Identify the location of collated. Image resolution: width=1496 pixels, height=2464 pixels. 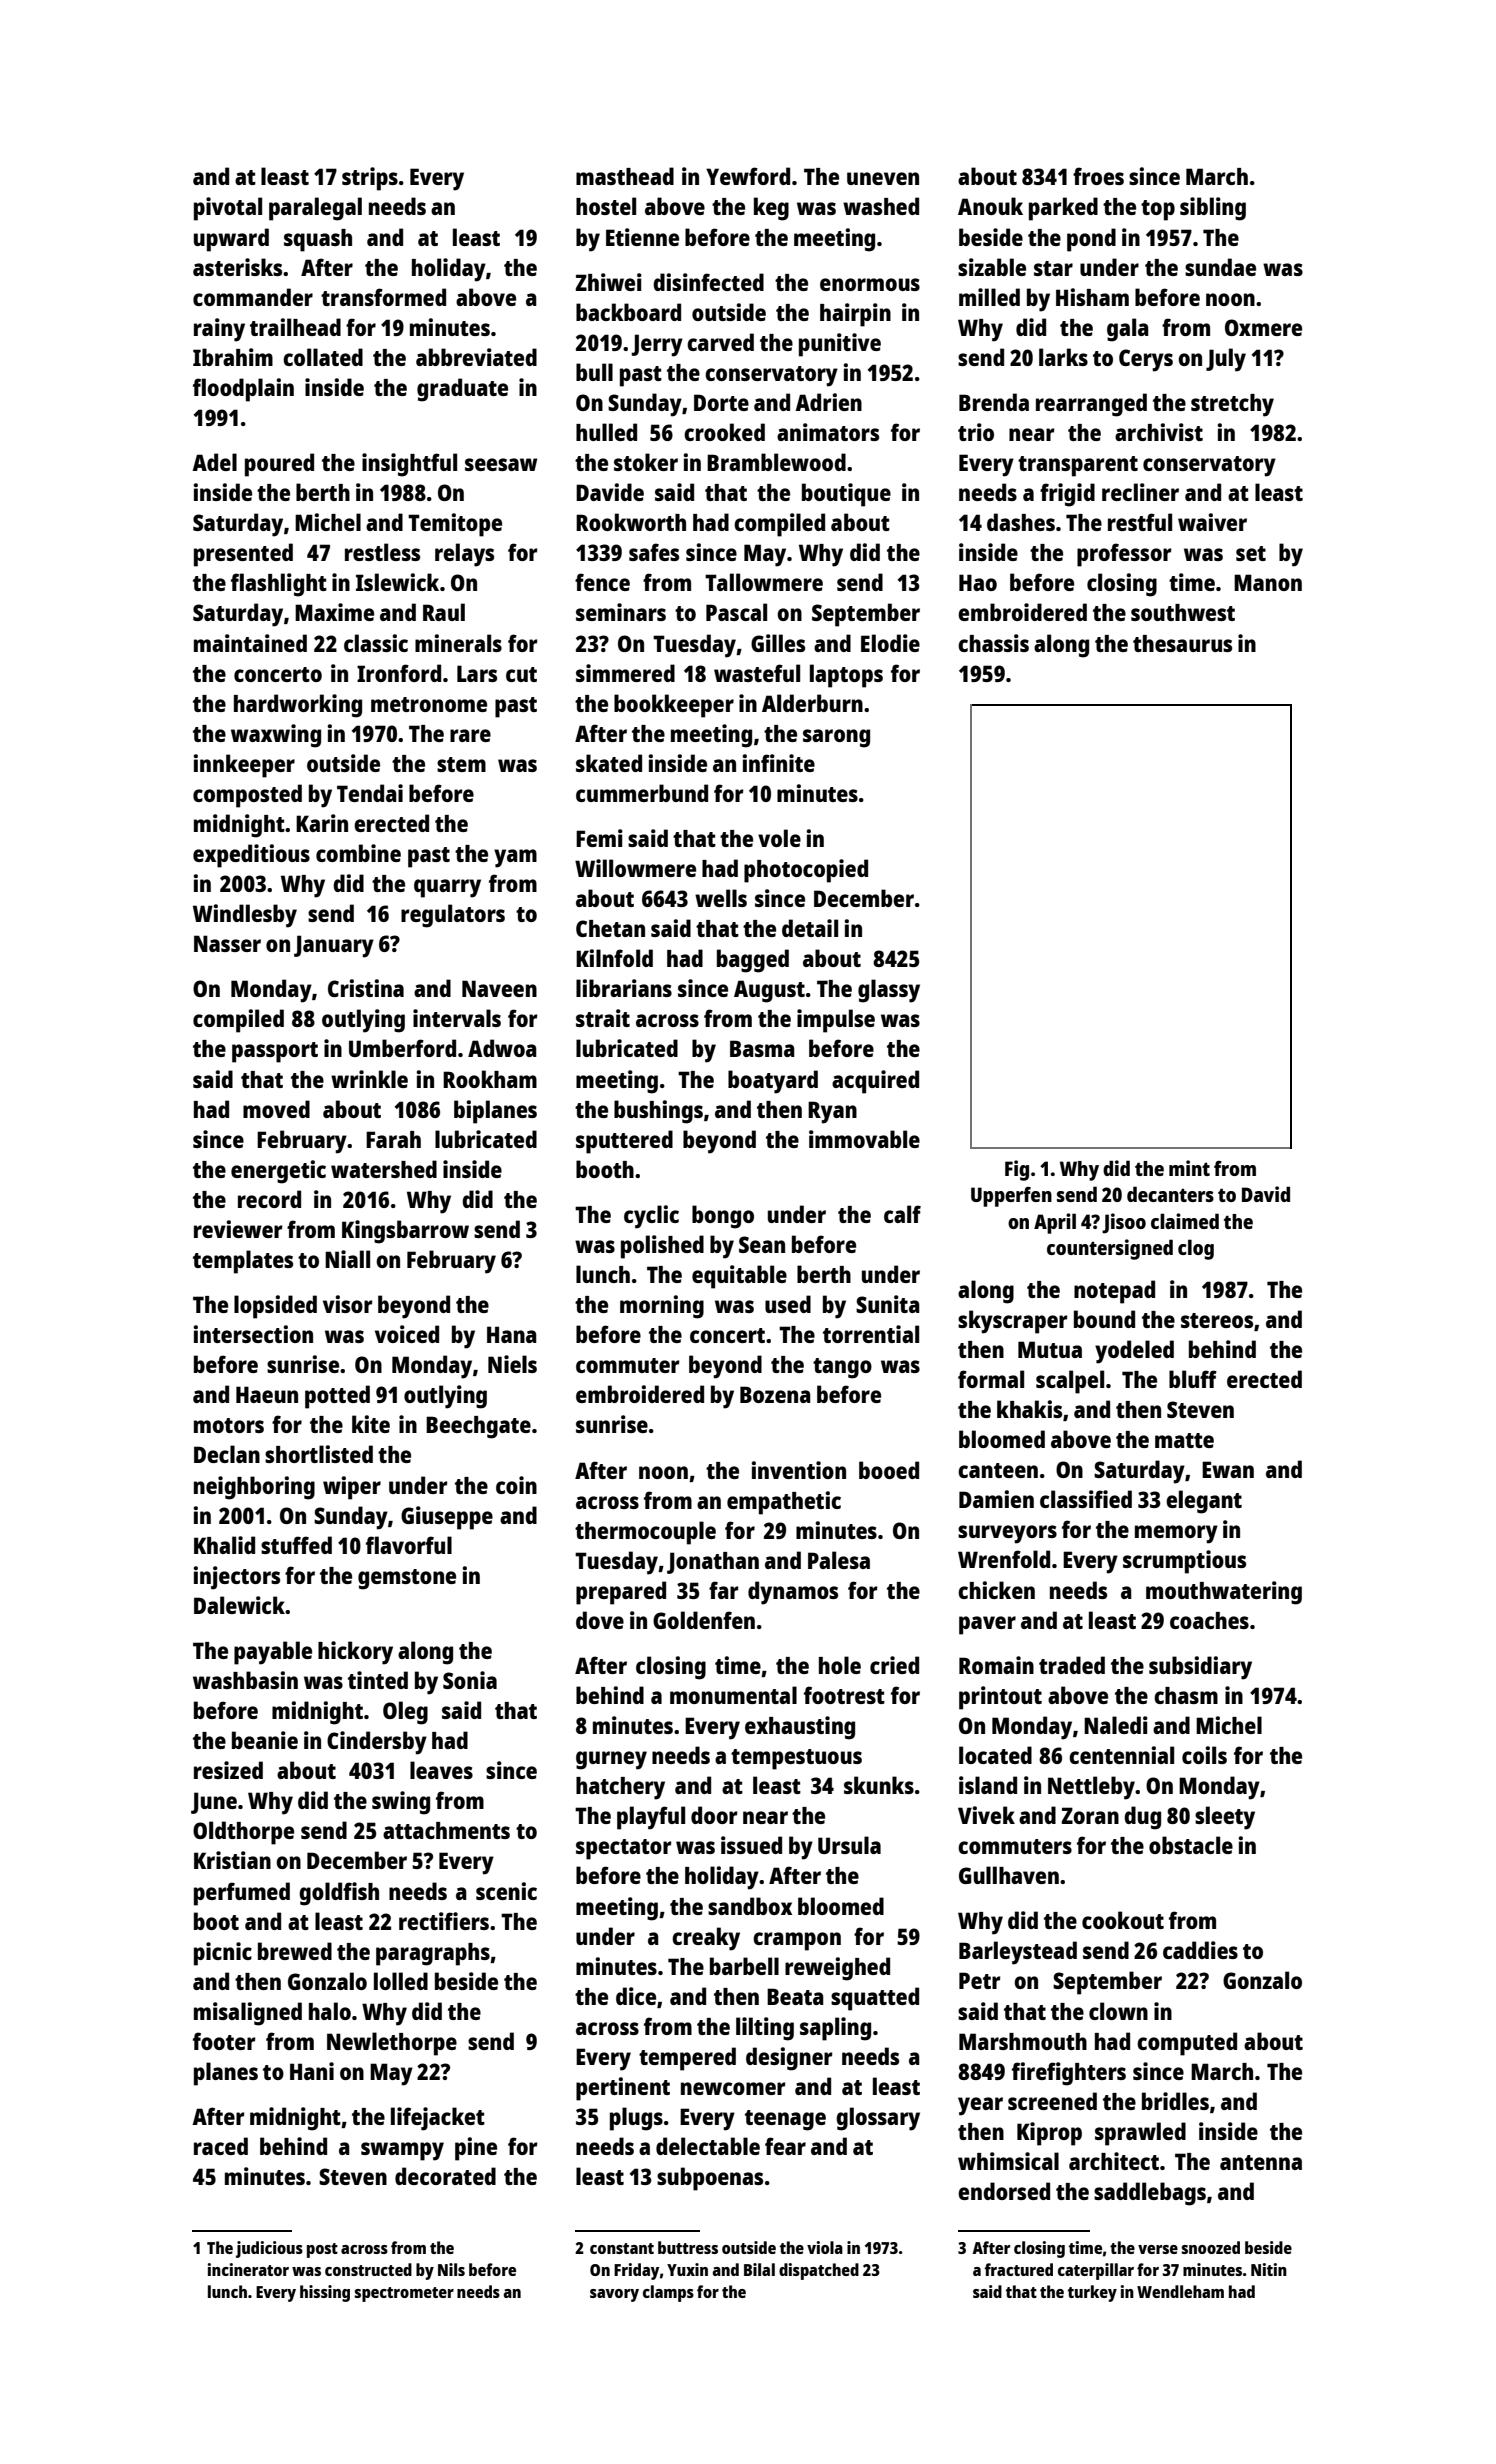
(323, 357).
